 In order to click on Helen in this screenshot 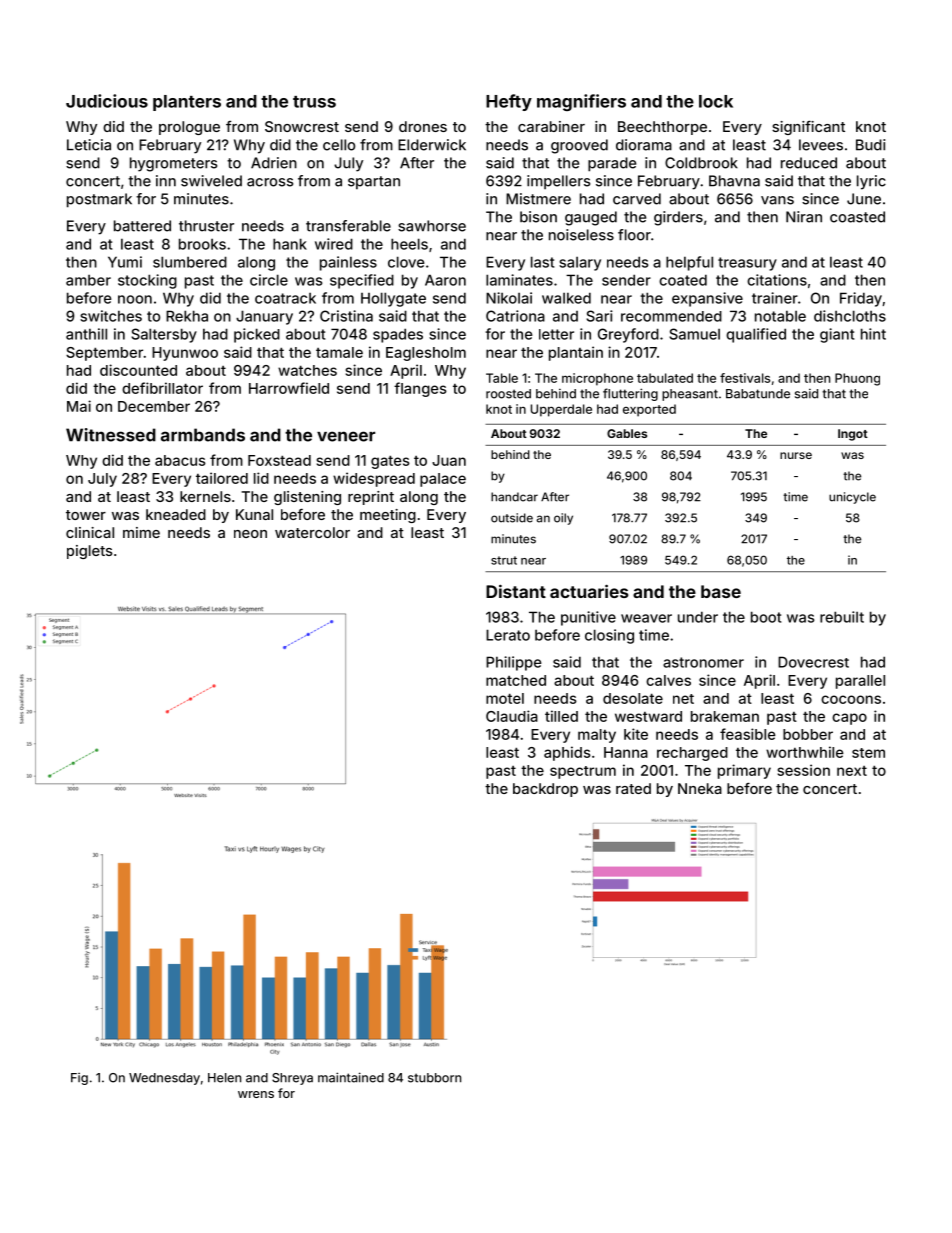, I will do `click(224, 1078)`.
